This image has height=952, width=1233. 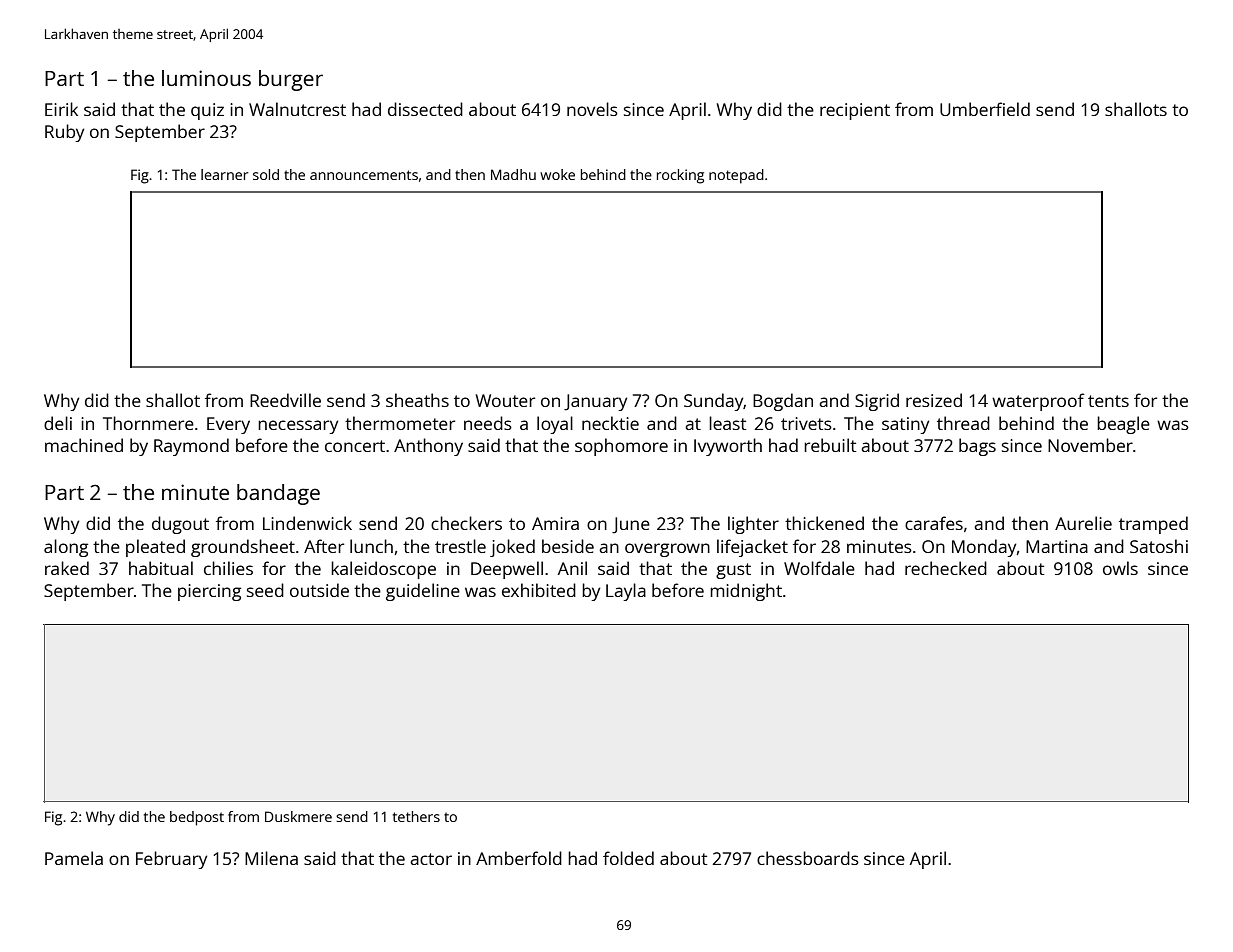 I want to click on bedpost, so click(x=197, y=818).
